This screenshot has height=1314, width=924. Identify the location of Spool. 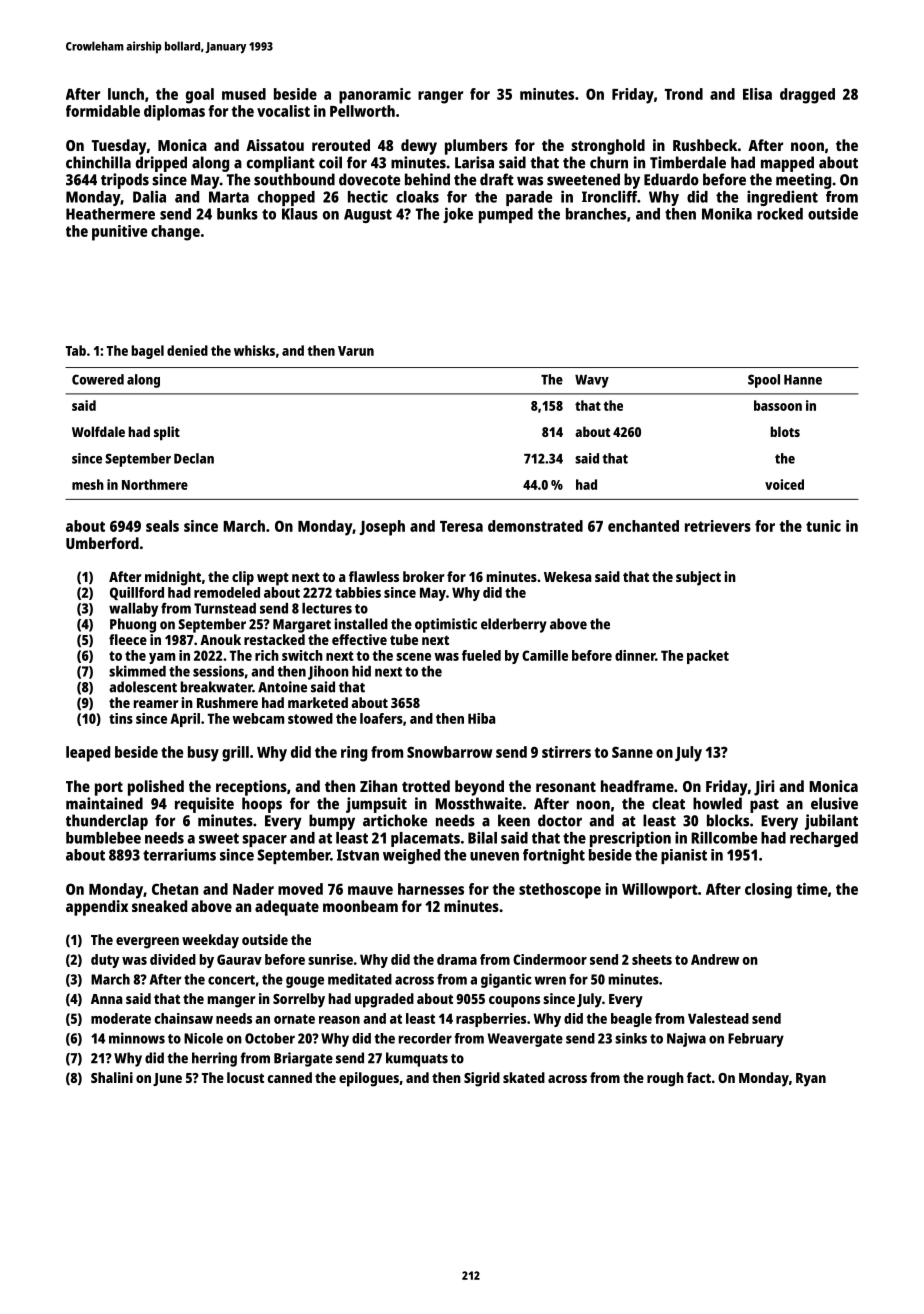
(764, 381).
